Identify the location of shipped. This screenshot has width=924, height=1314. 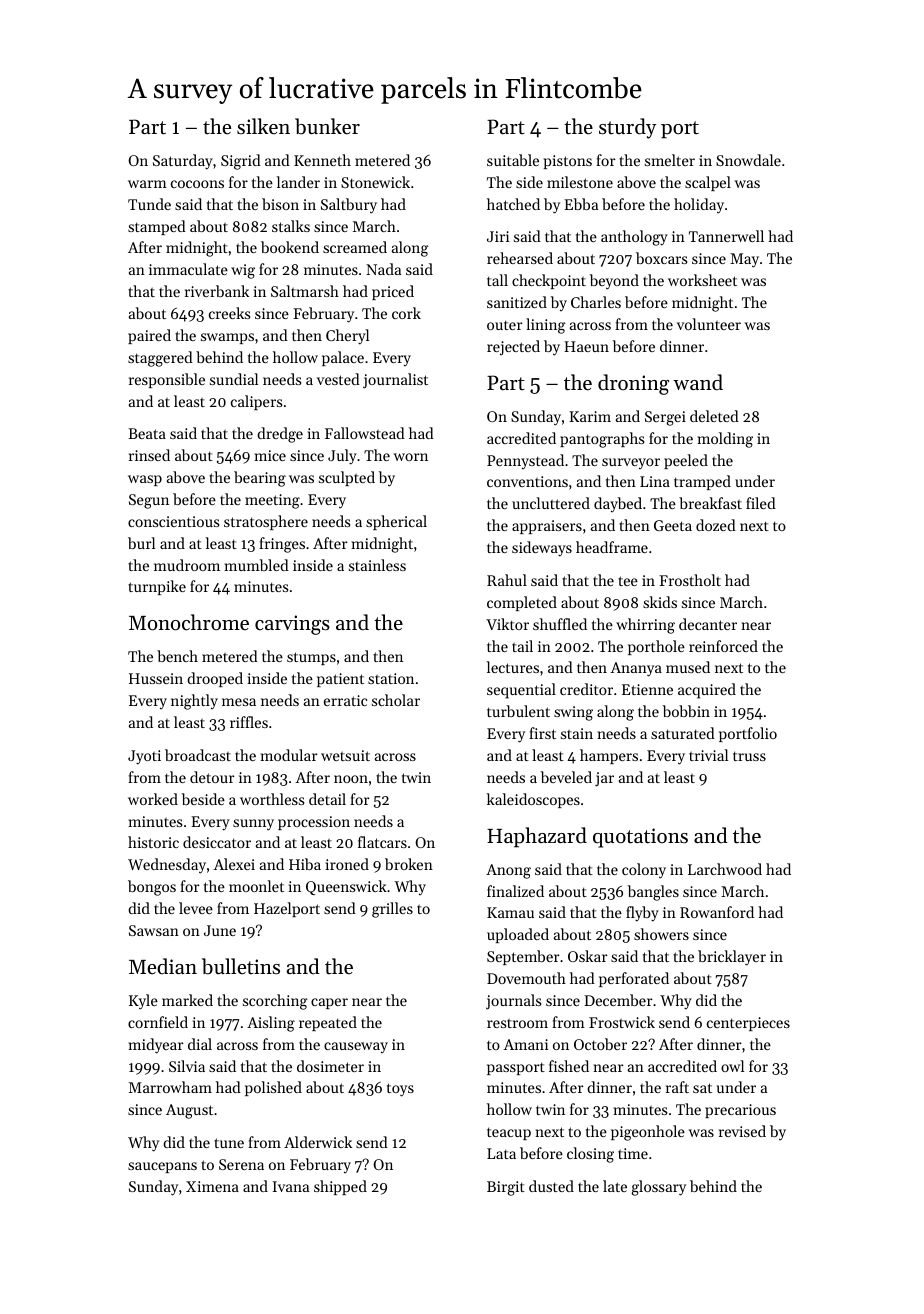
(340, 1187).
